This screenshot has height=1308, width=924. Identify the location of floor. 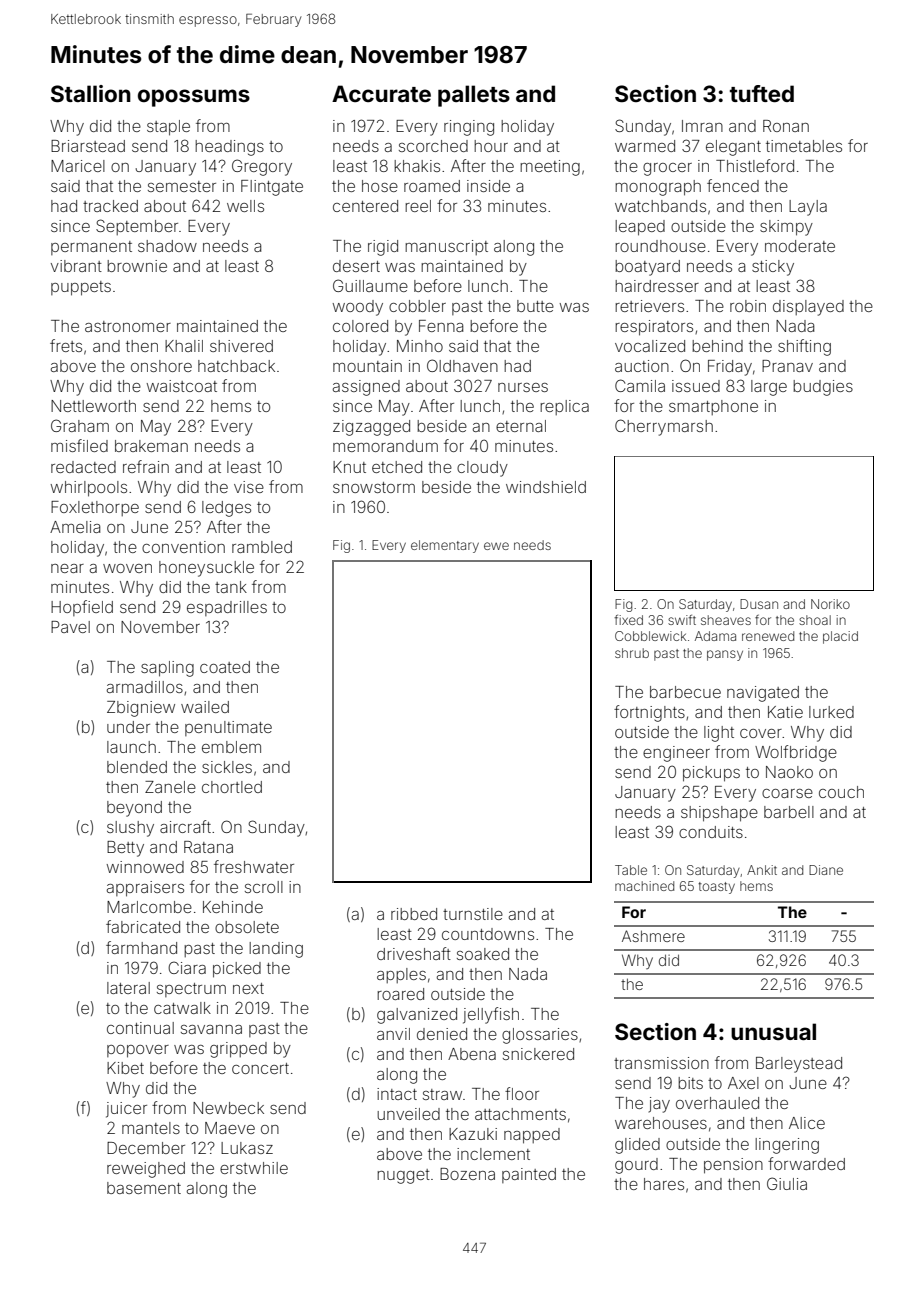
(522, 1093).
